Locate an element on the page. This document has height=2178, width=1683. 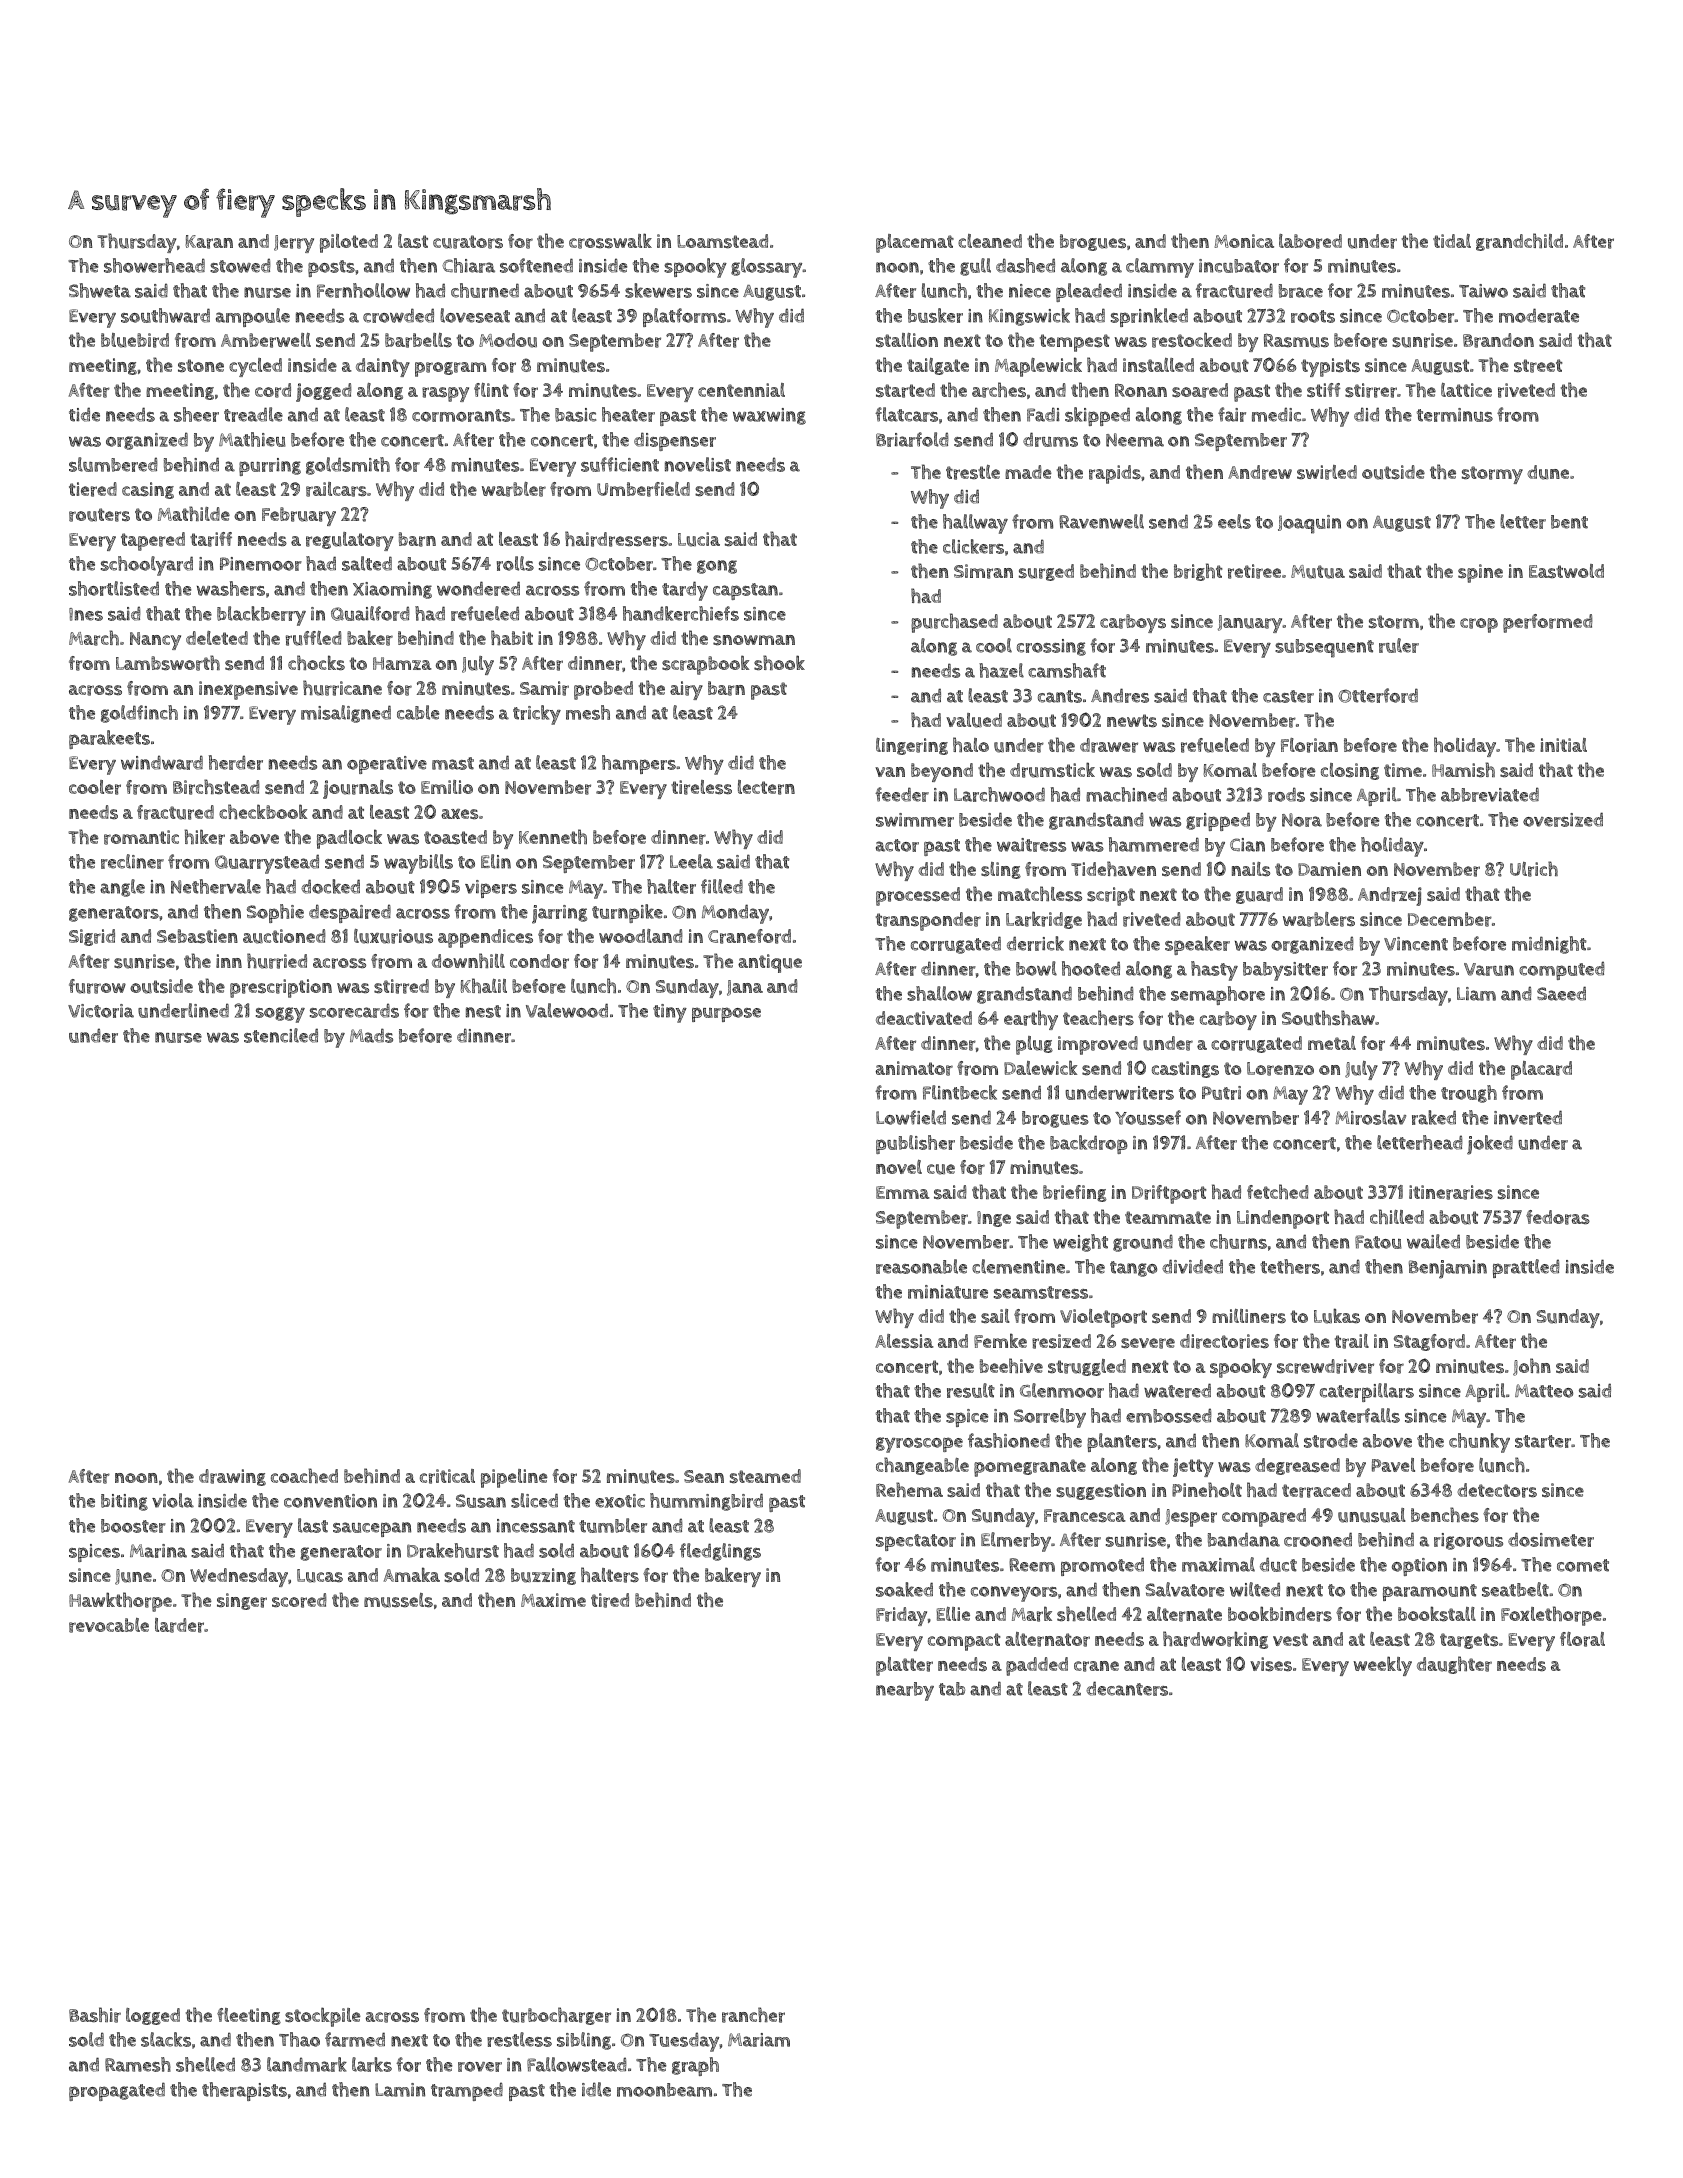
decanters is located at coordinates (1127, 1688).
